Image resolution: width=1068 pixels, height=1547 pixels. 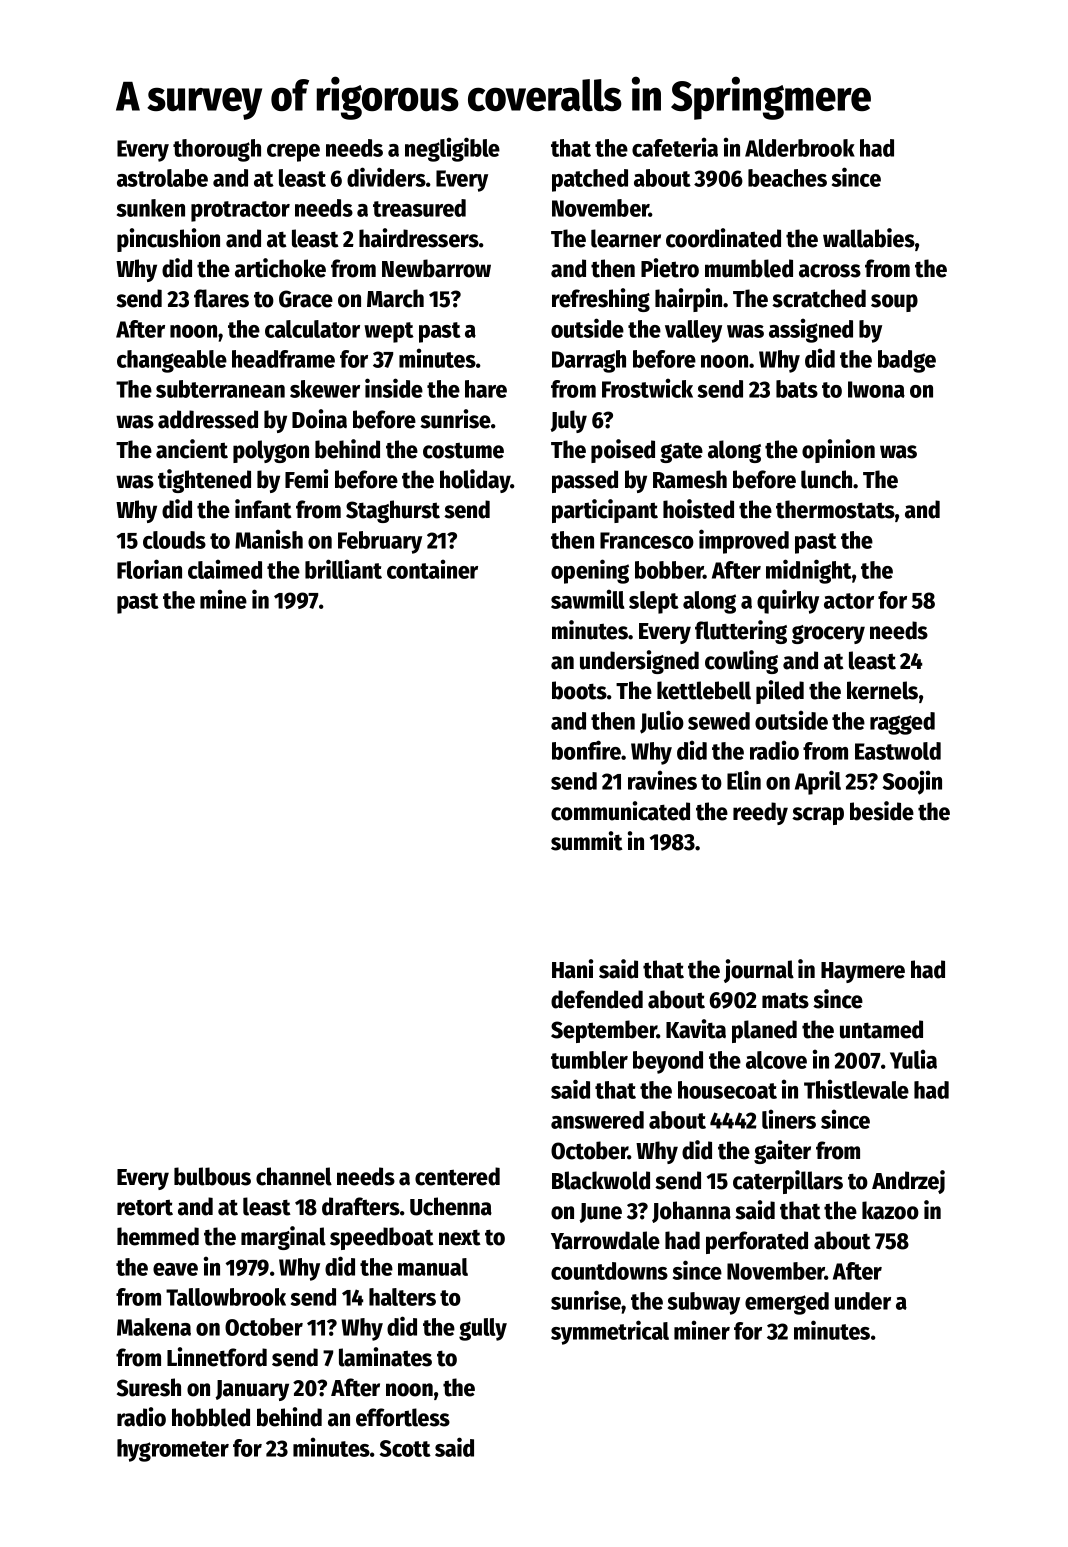 What do you see at coordinates (173, 1450) in the screenshot?
I see `hygrometer` at bounding box center [173, 1450].
